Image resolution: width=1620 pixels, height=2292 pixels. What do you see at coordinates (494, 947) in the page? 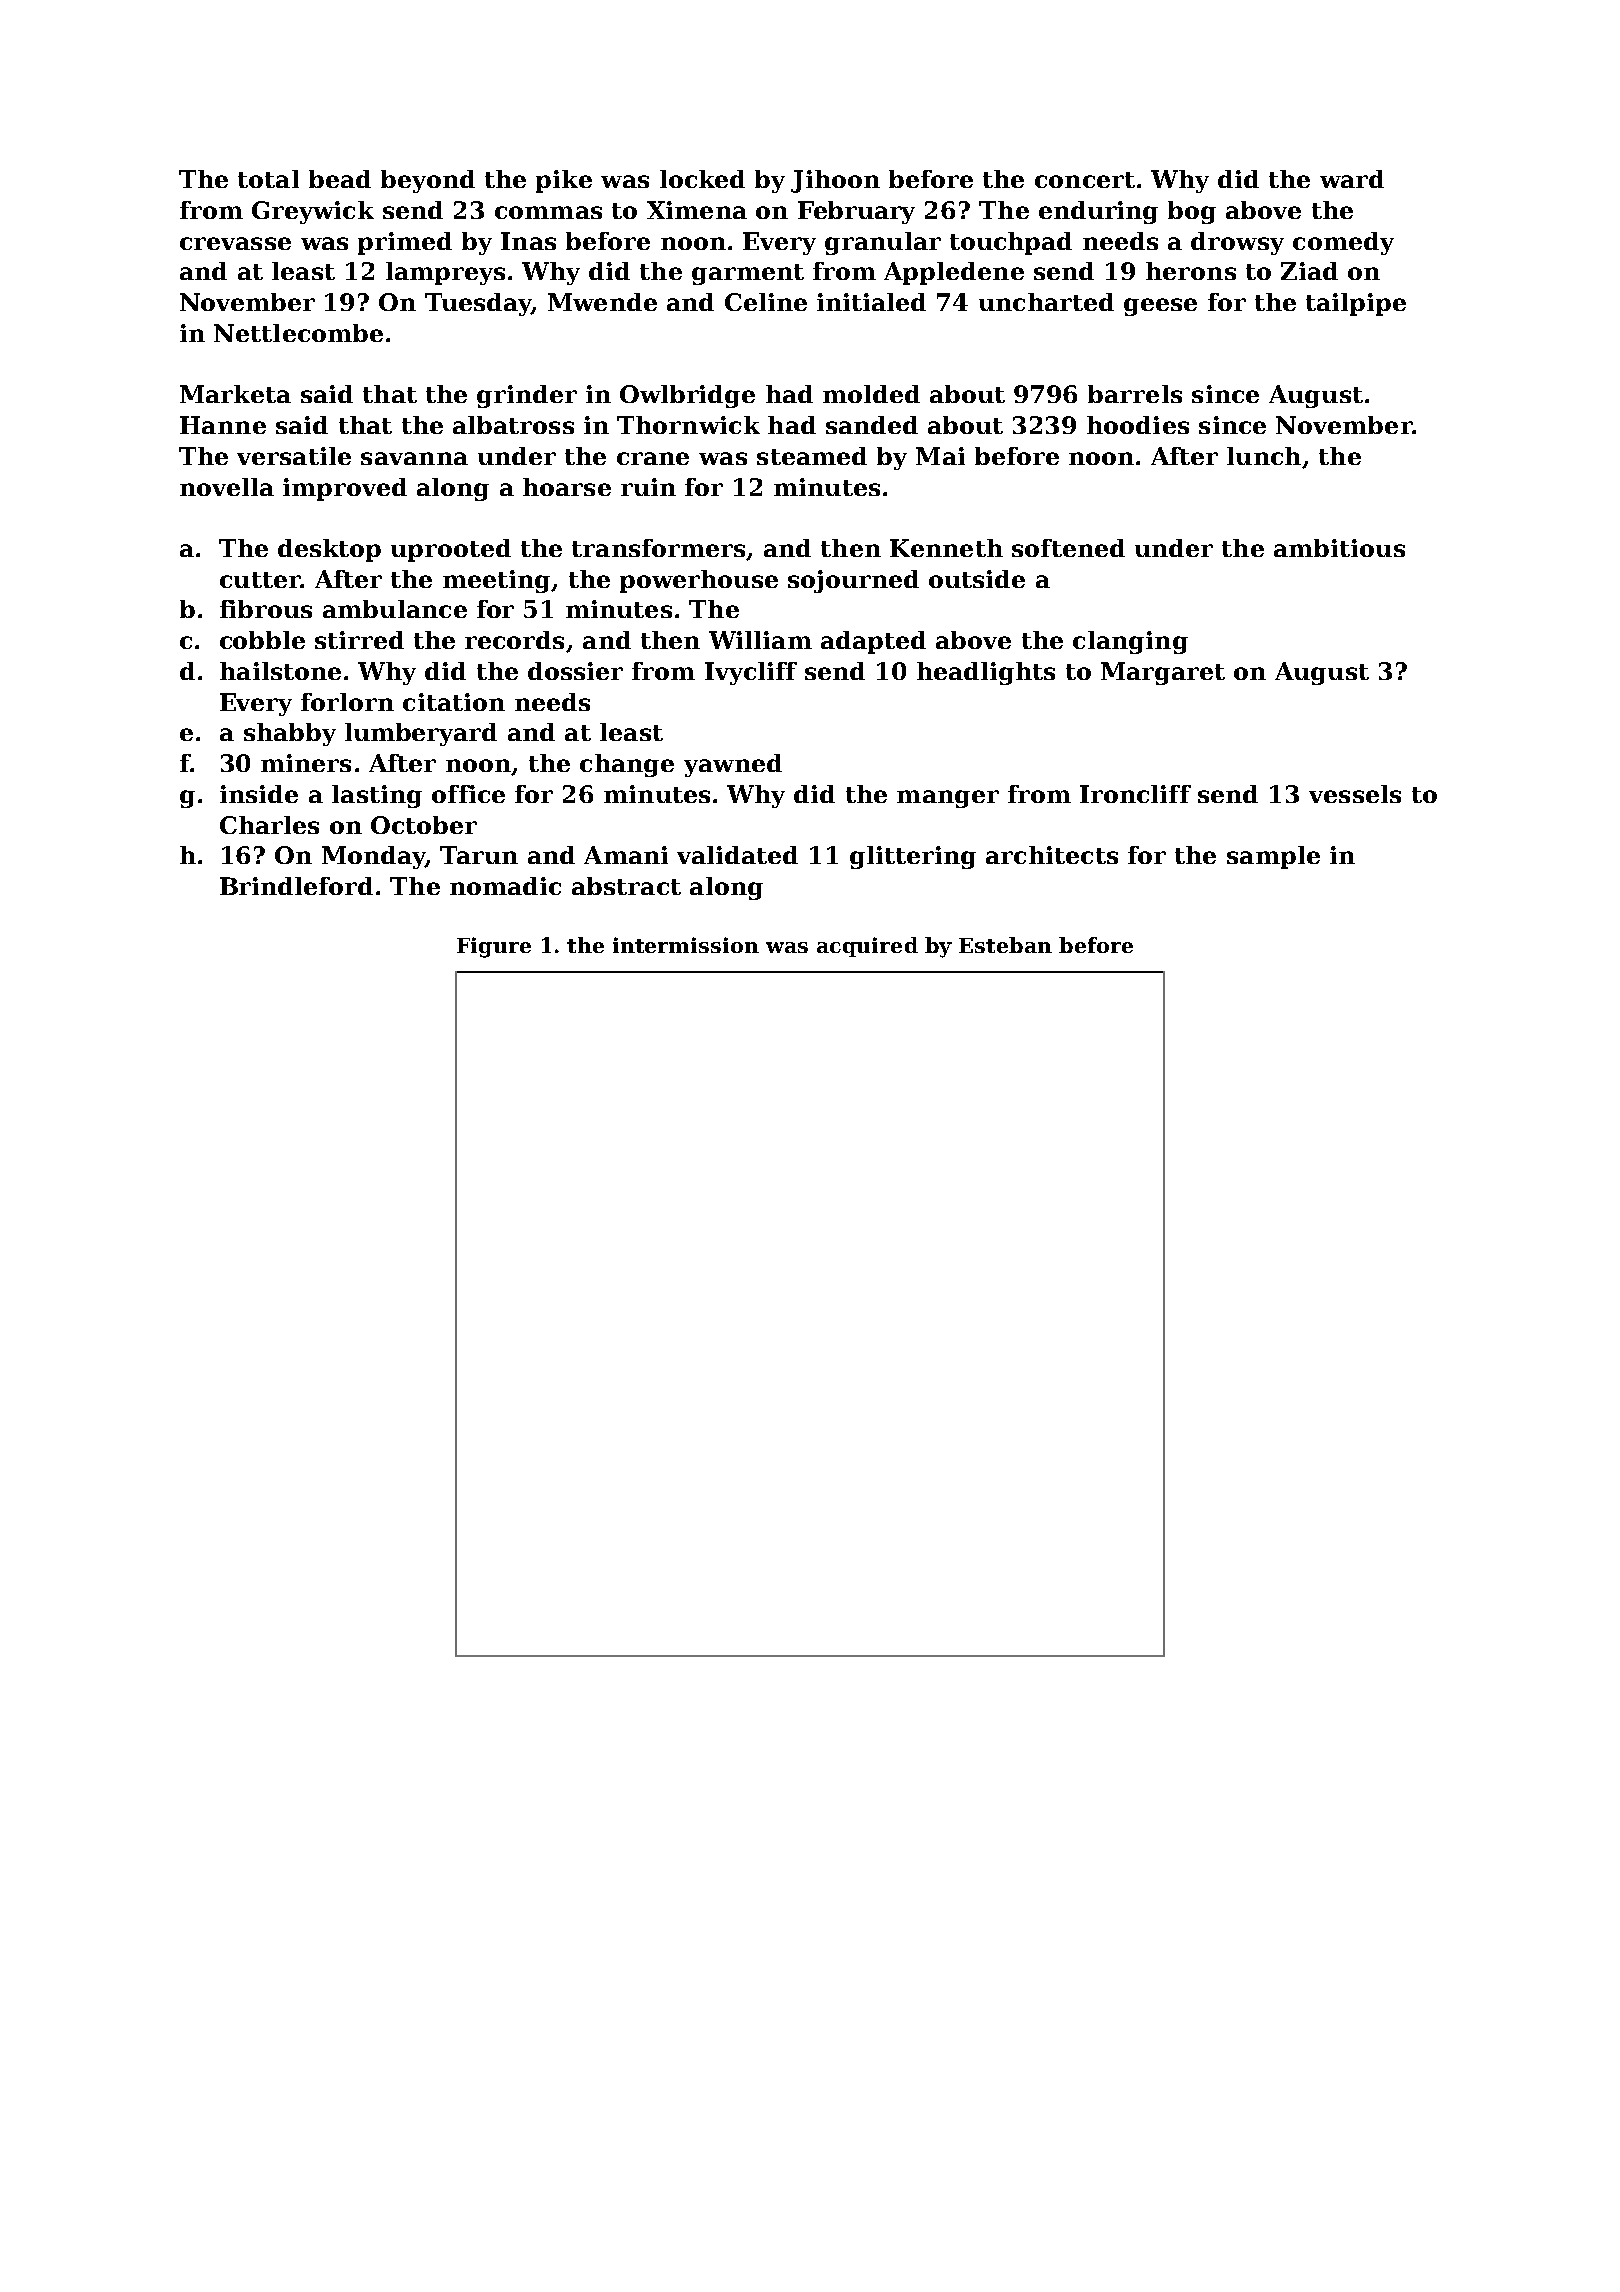
I see `Figure` at bounding box center [494, 947].
